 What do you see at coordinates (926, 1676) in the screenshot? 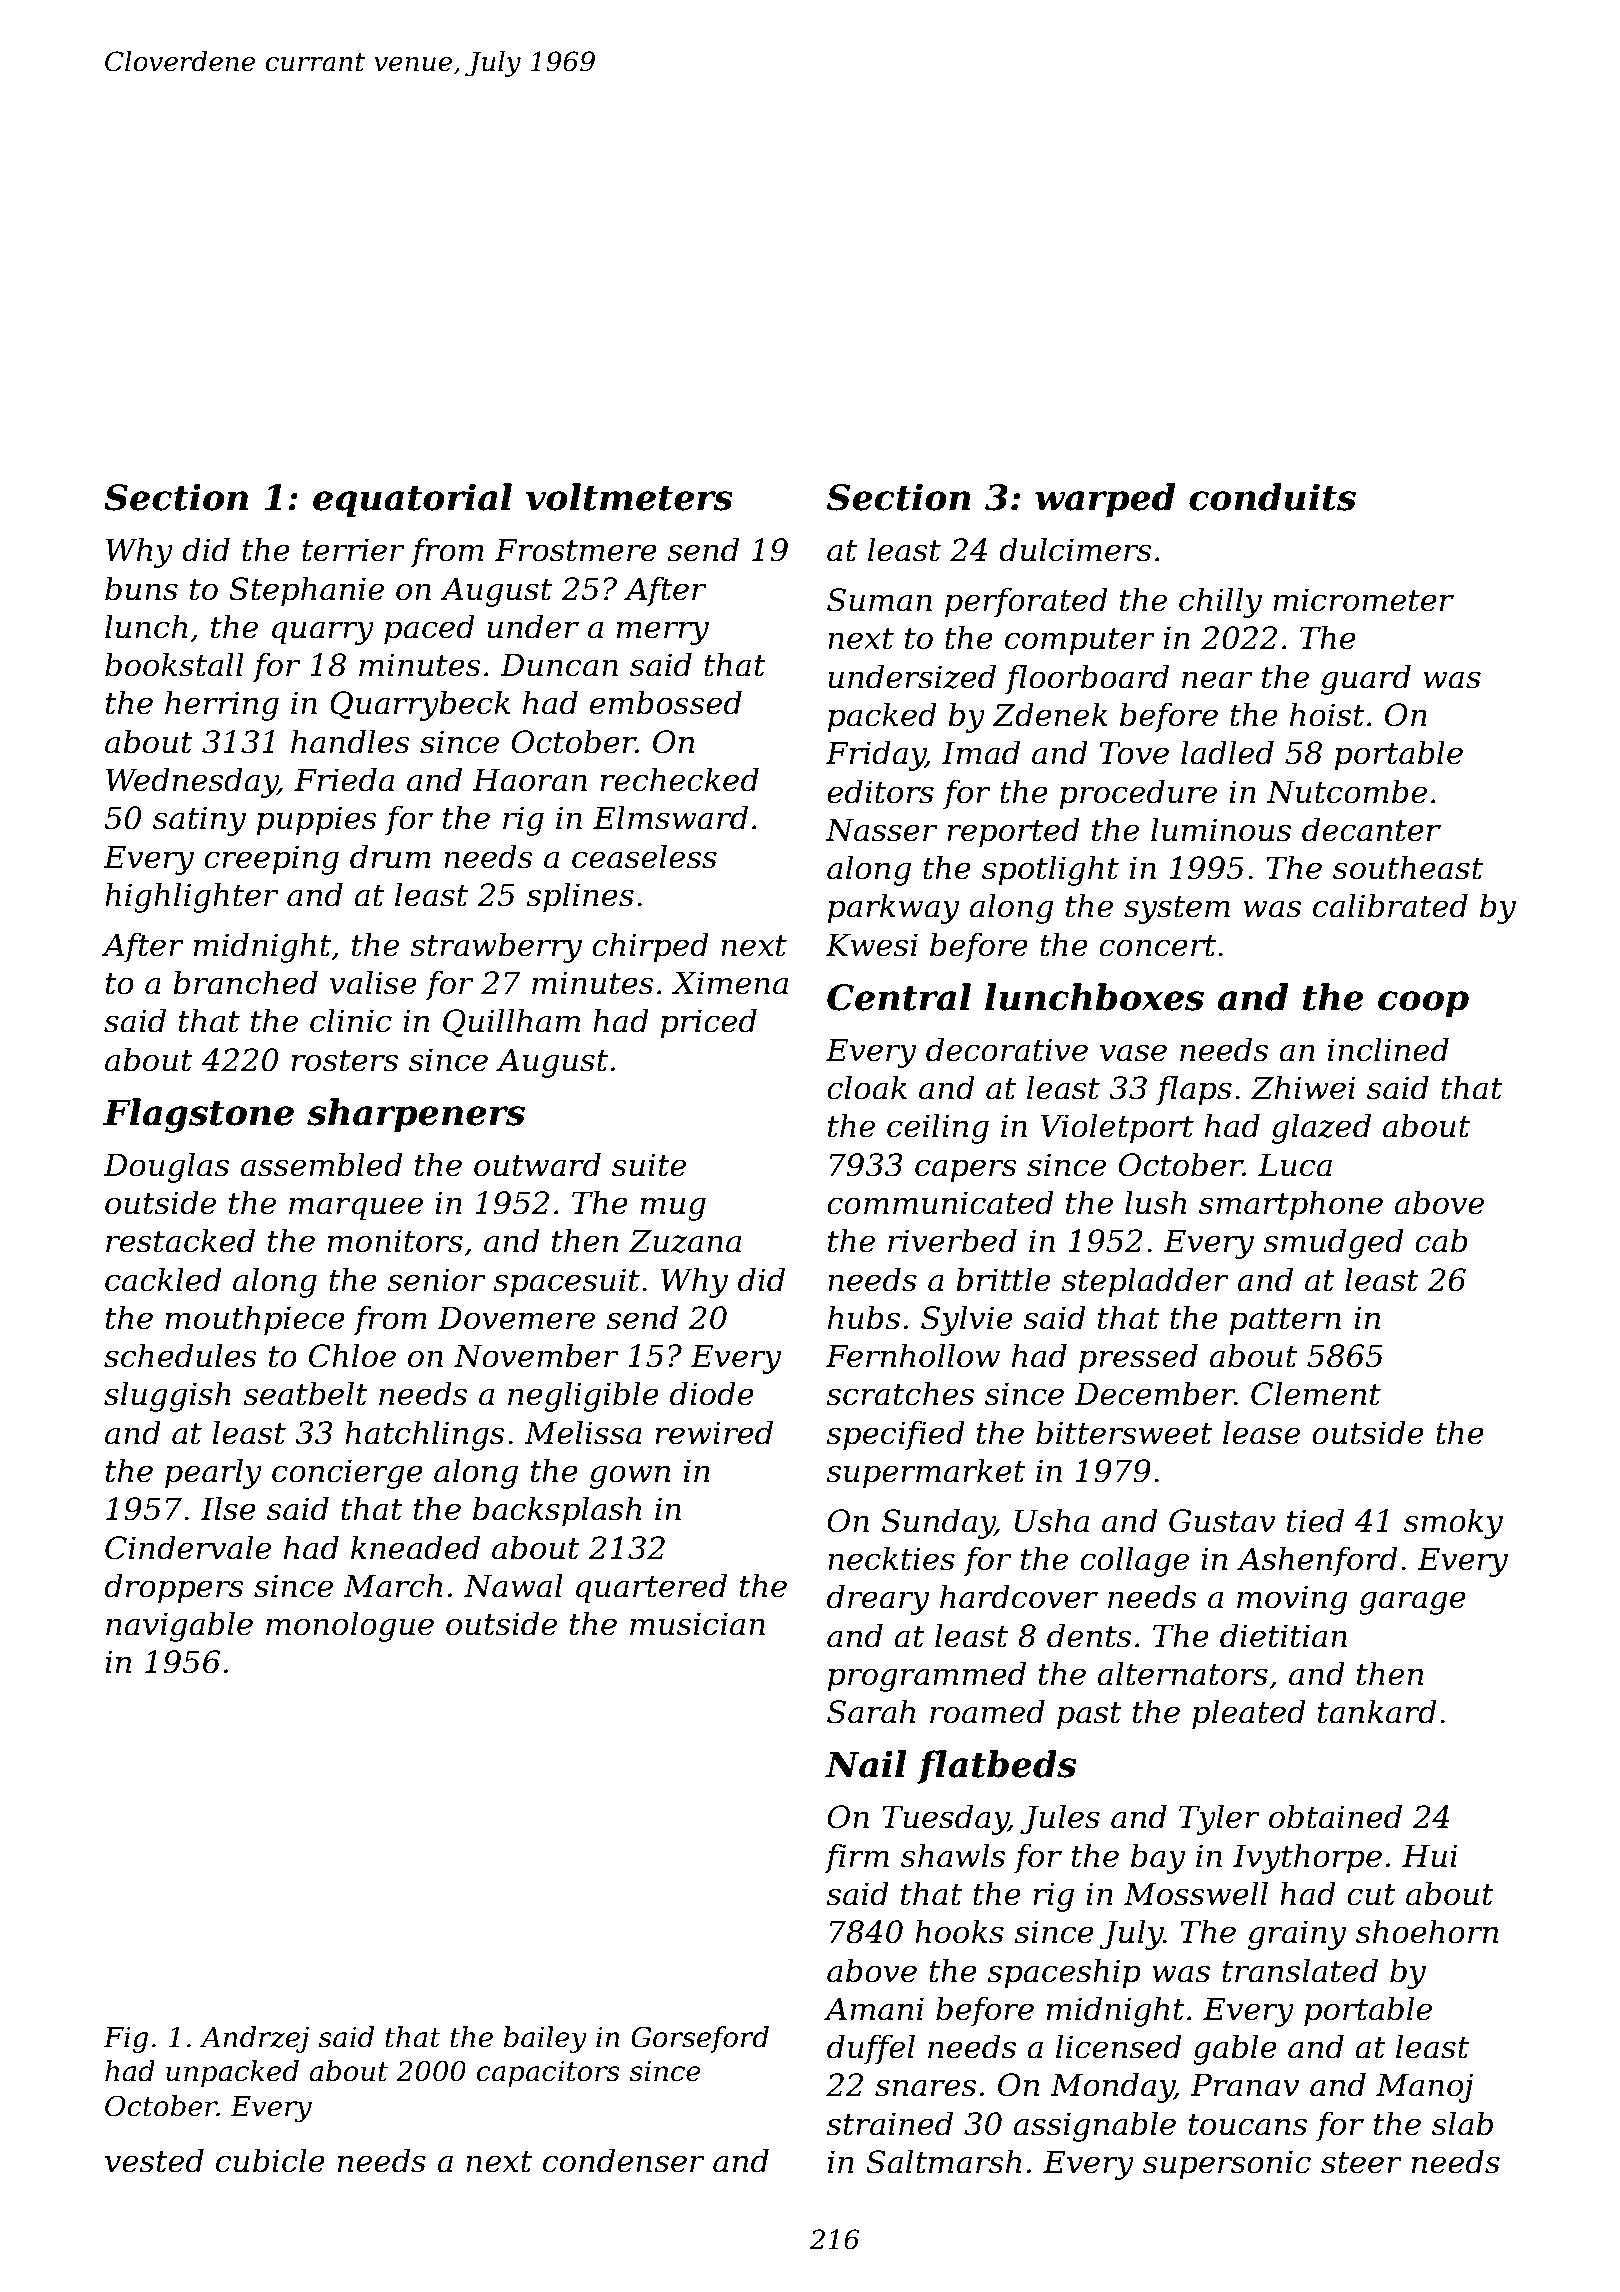
I see `programmed` at bounding box center [926, 1676].
